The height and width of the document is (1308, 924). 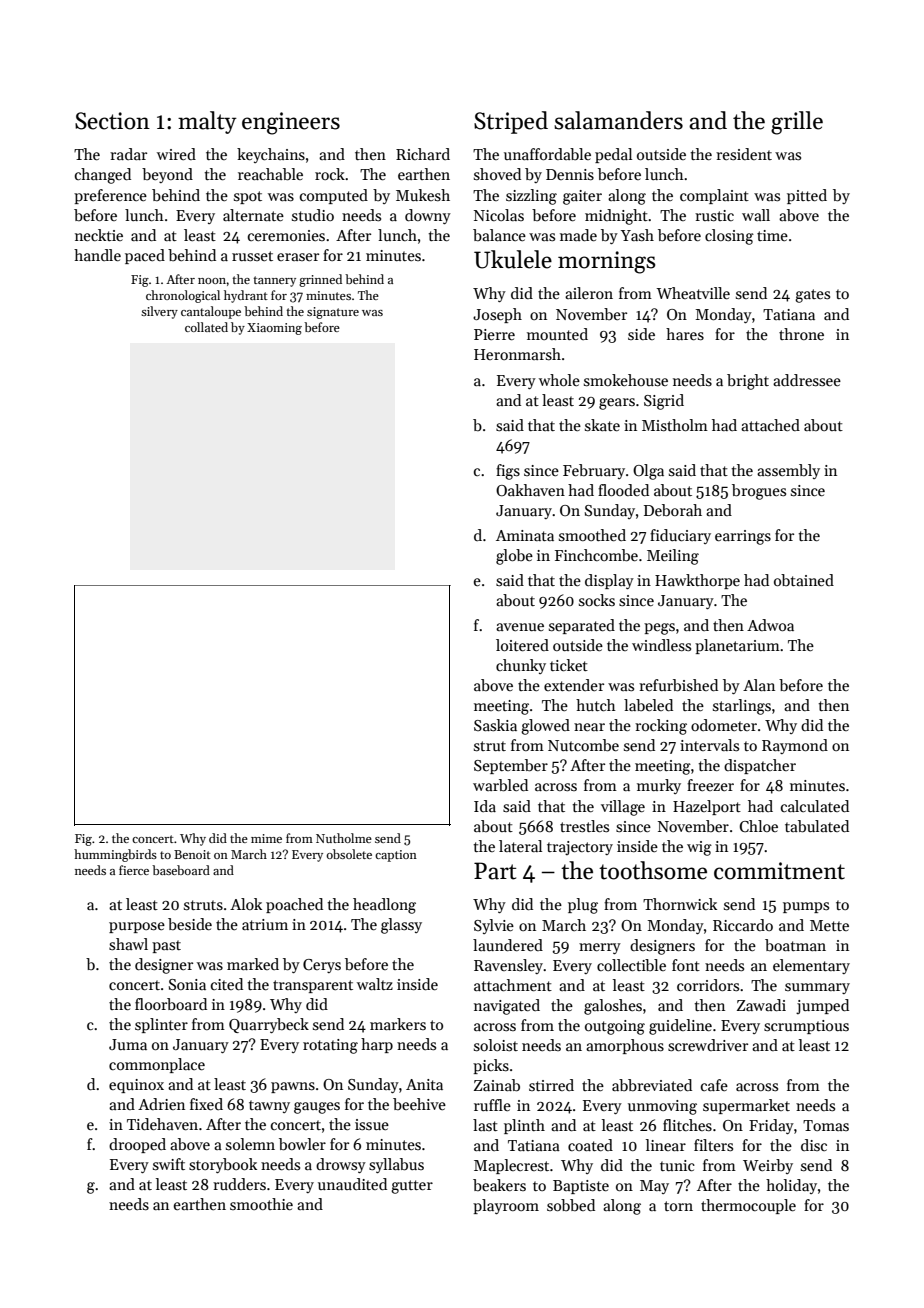 I want to click on grinned, so click(x=320, y=280).
